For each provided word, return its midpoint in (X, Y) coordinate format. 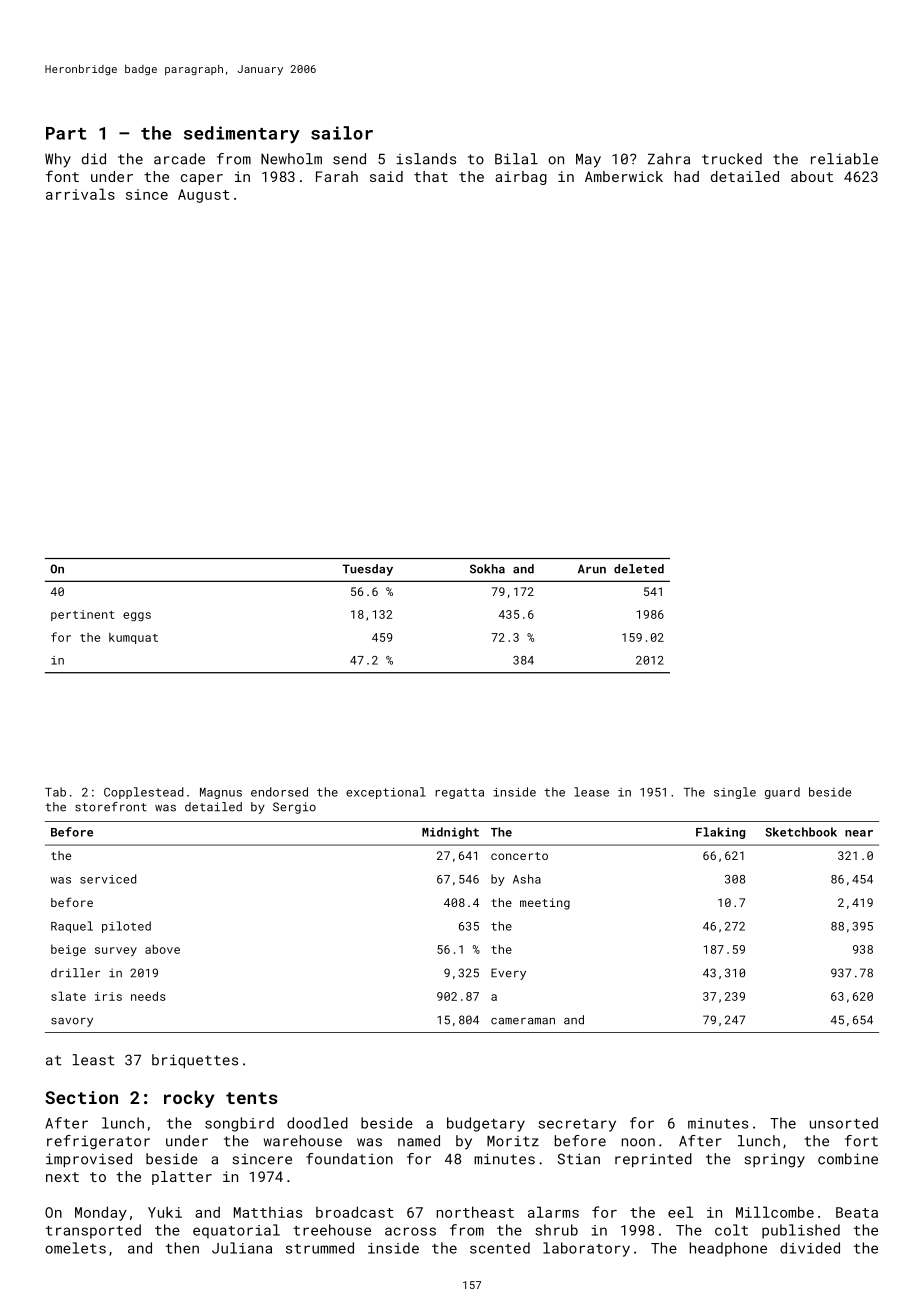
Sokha (487, 569)
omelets (75, 1248)
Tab (55, 792)
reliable (844, 159)
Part (66, 133)
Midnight (450, 833)
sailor (342, 133)
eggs (137, 616)
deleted (639, 569)
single (735, 793)
